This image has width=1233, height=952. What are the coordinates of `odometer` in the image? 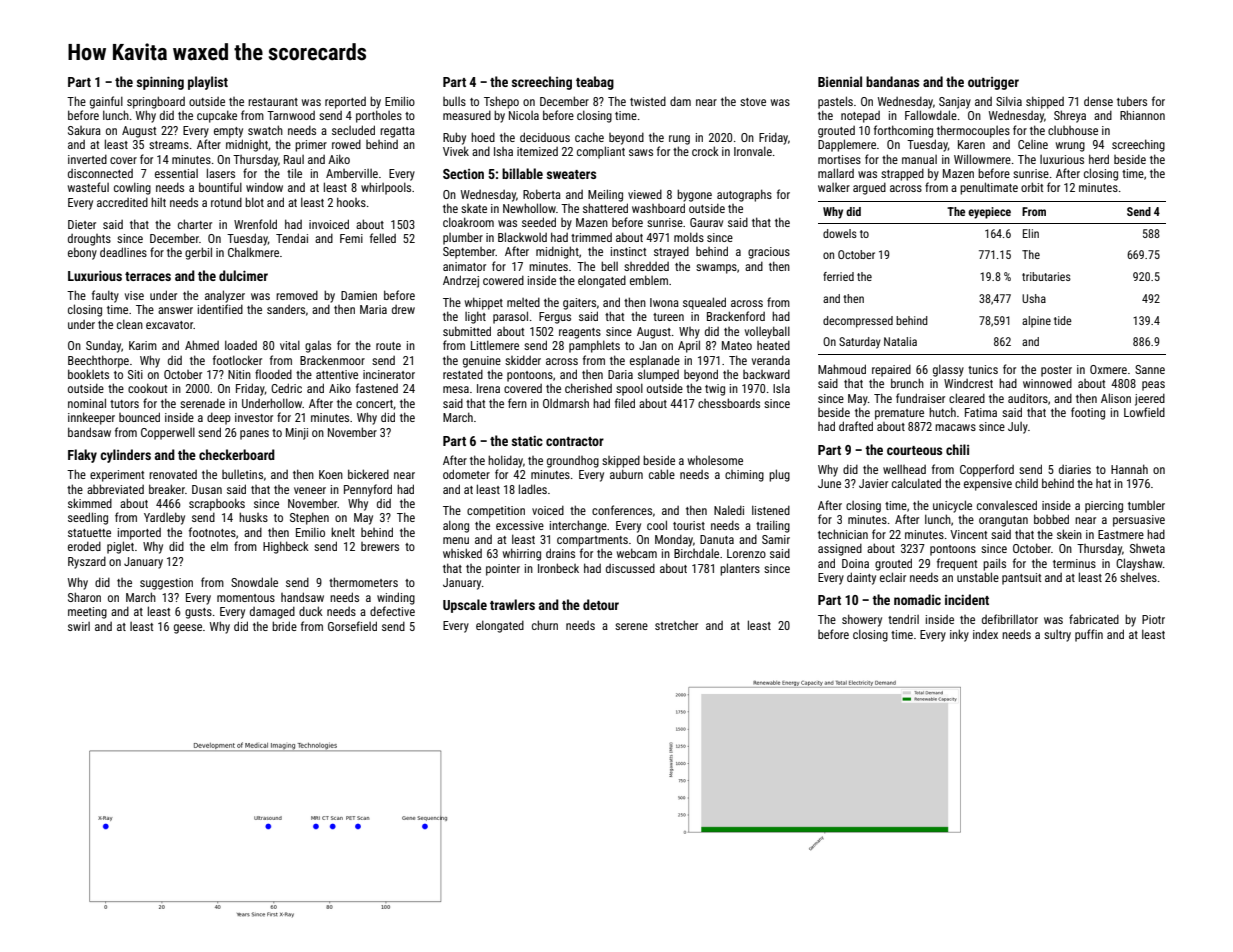 It's located at (466, 474).
